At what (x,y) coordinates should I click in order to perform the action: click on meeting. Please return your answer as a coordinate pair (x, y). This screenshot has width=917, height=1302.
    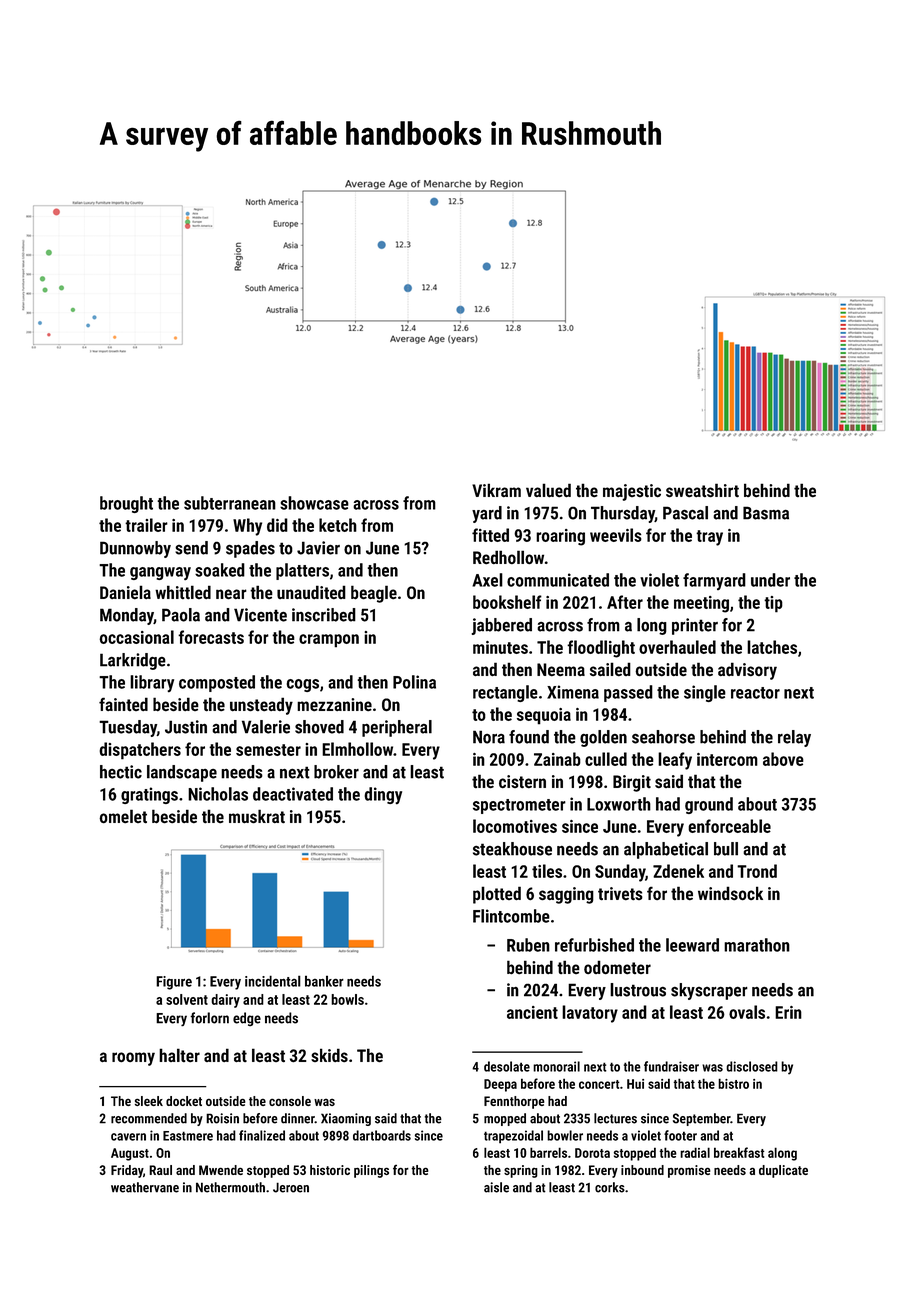
    Looking at the image, I should click on (701, 604).
